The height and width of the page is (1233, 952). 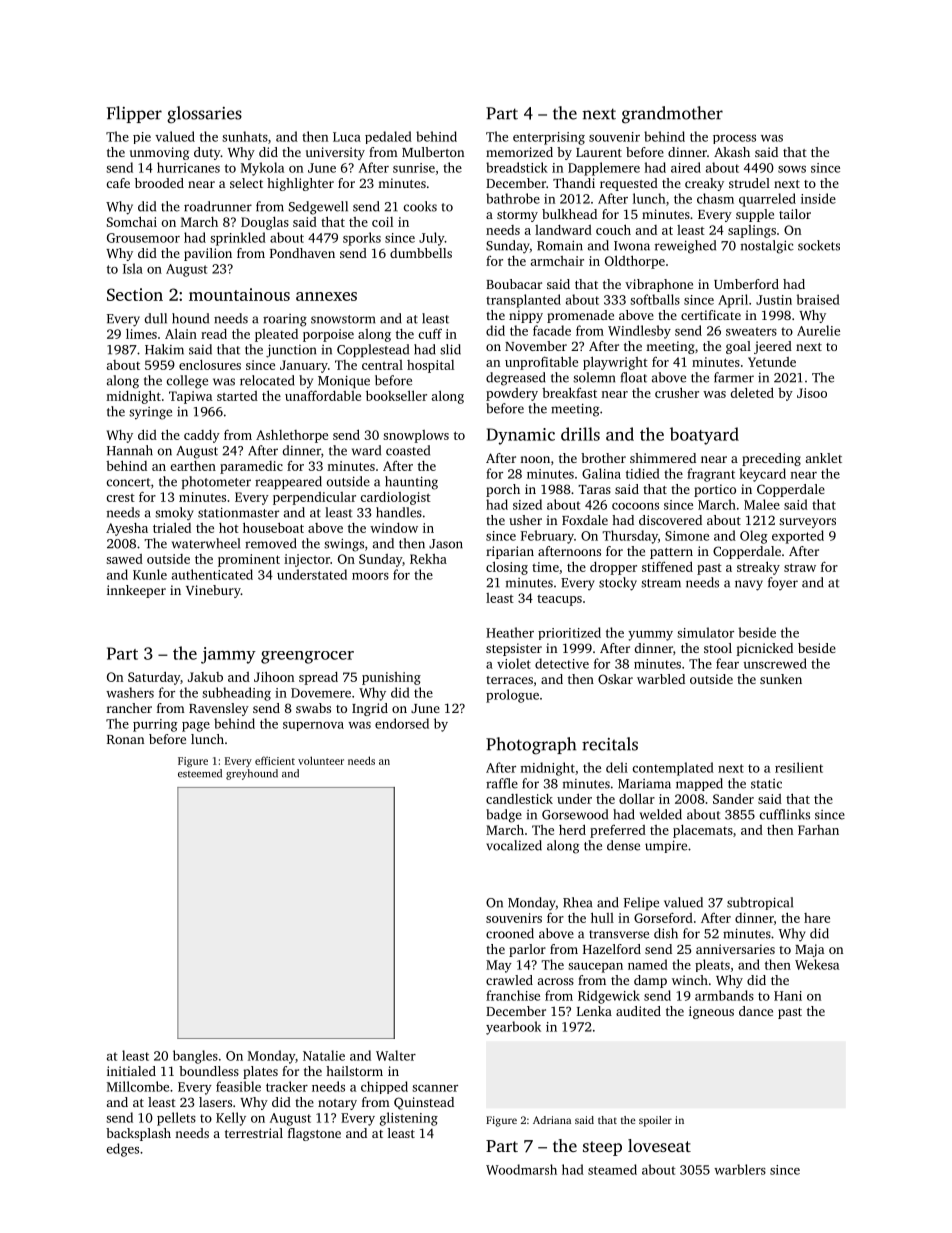 I want to click on Millcombe, so click(x=138, y=1086).
